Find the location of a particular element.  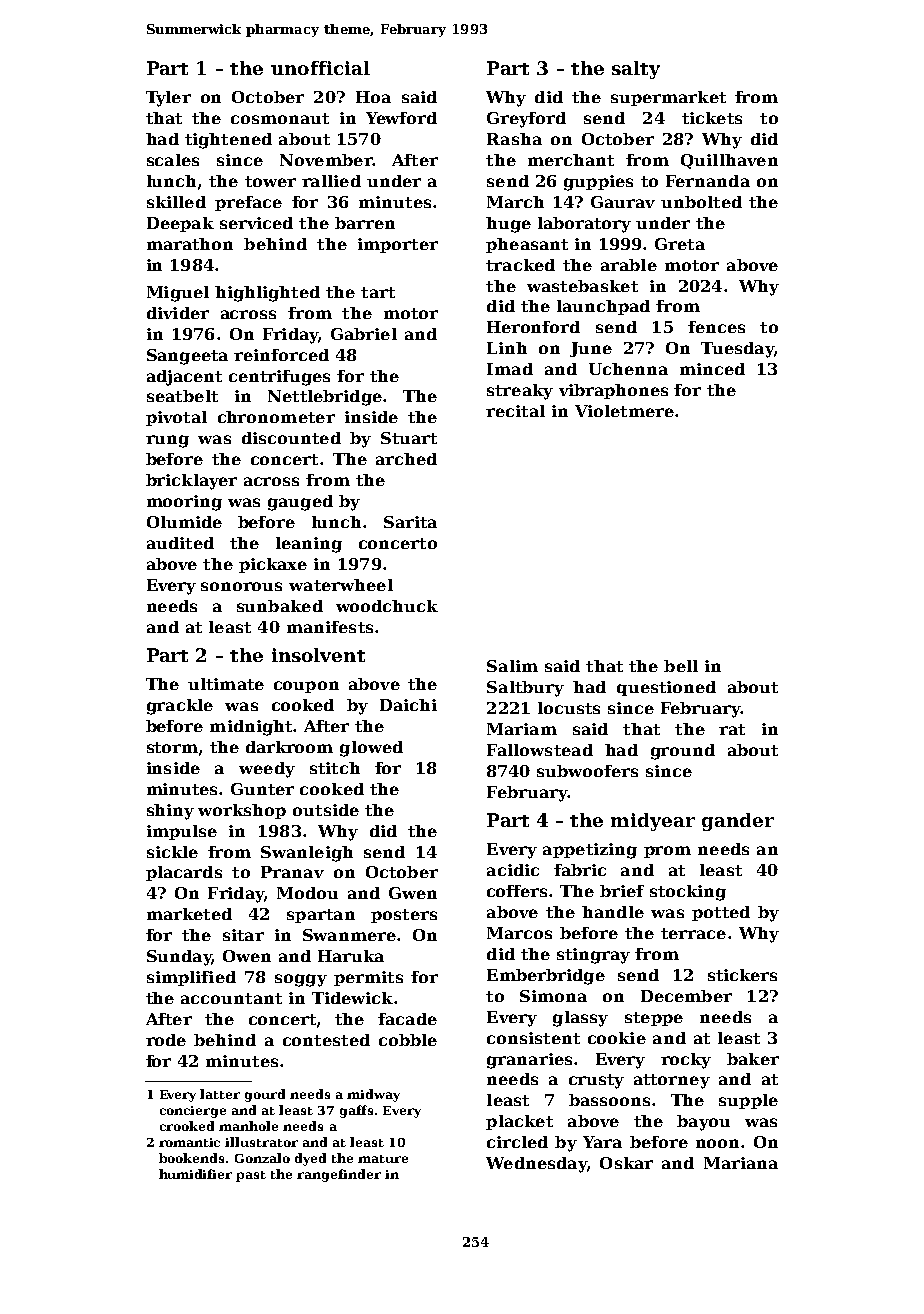

audited is located at coordinates (180, 543).
